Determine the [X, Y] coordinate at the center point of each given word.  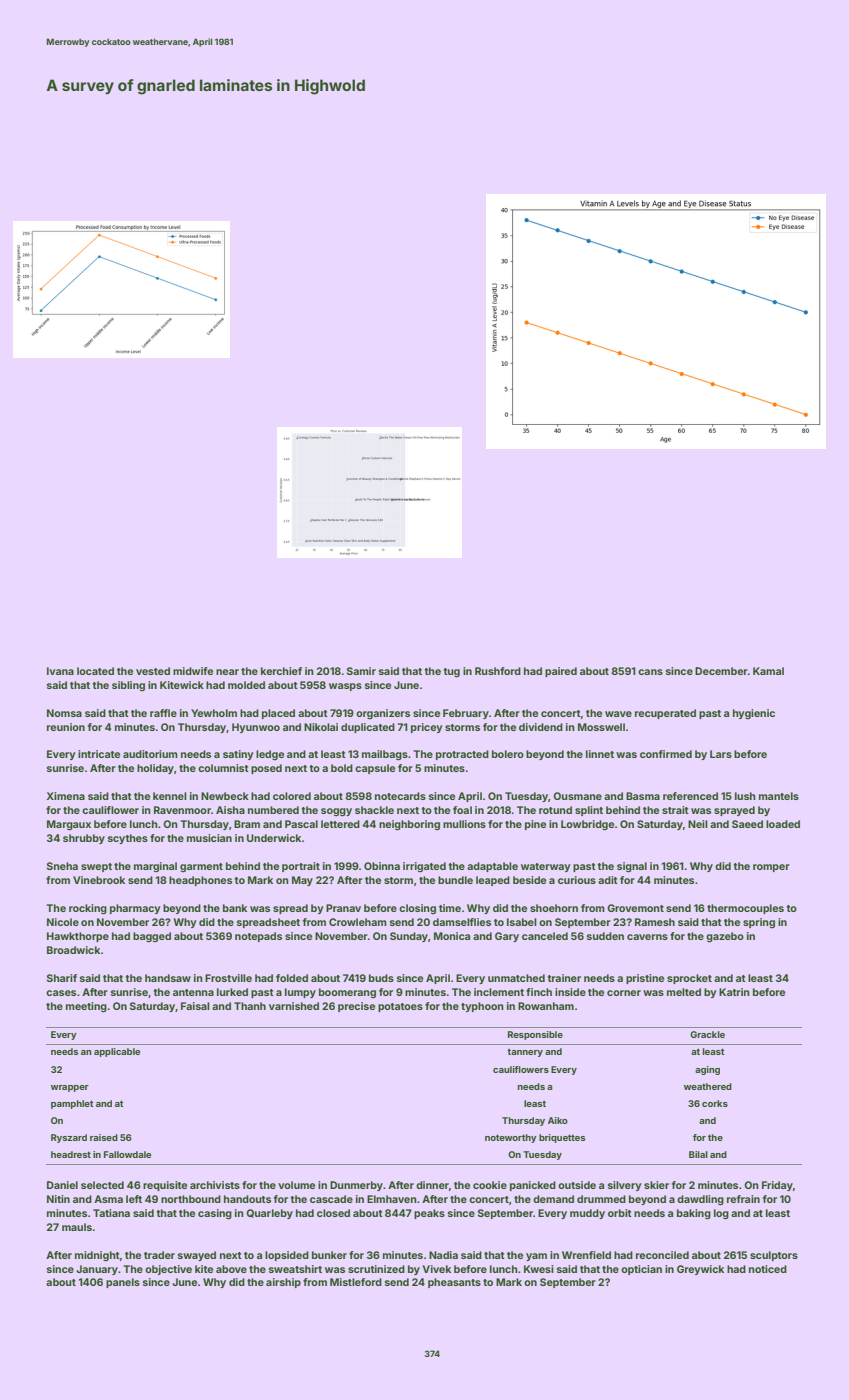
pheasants [454, 1283]
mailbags [385, 755]
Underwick [274, 838]
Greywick [700, 1270]
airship [283, 1283]
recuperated [665, 714]
